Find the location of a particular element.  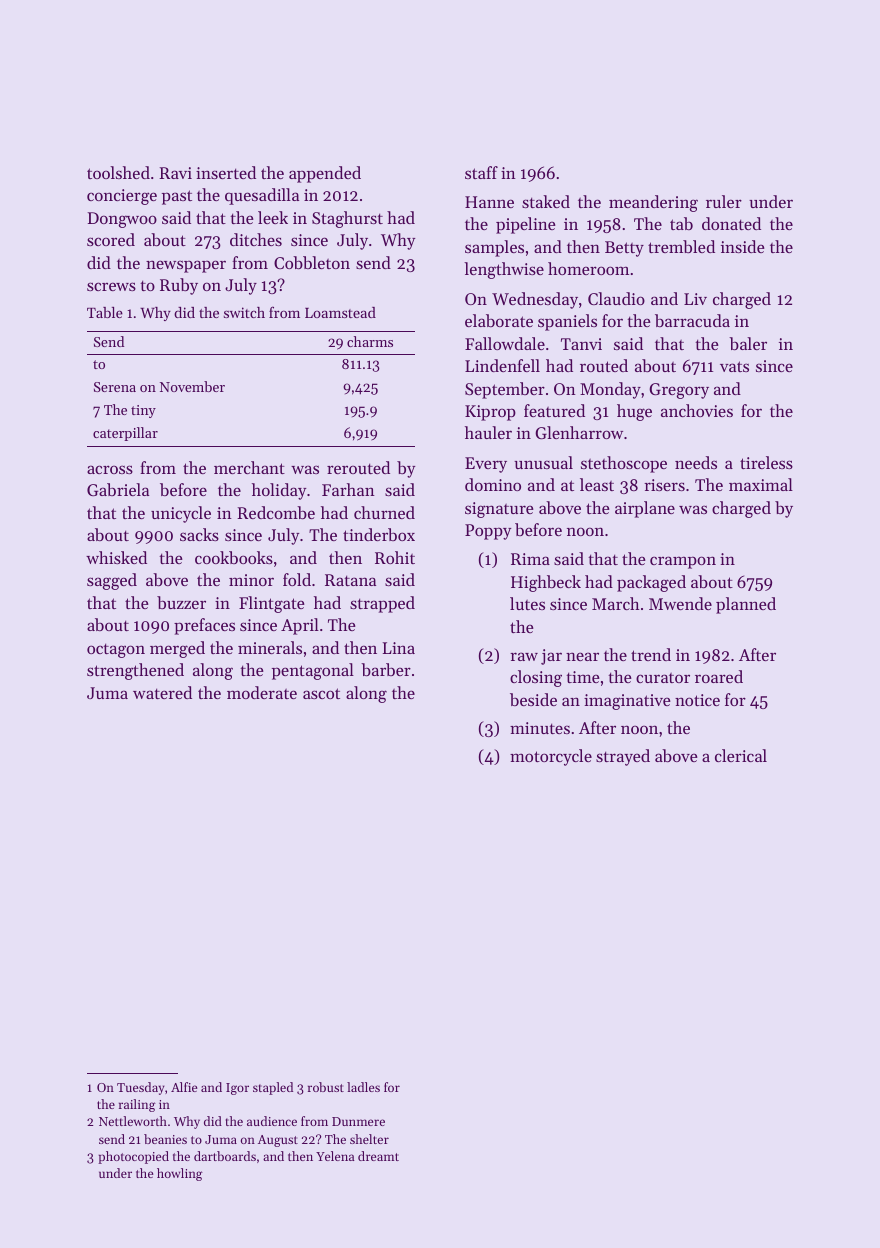

octagon is located at coordinates (116, 650).
